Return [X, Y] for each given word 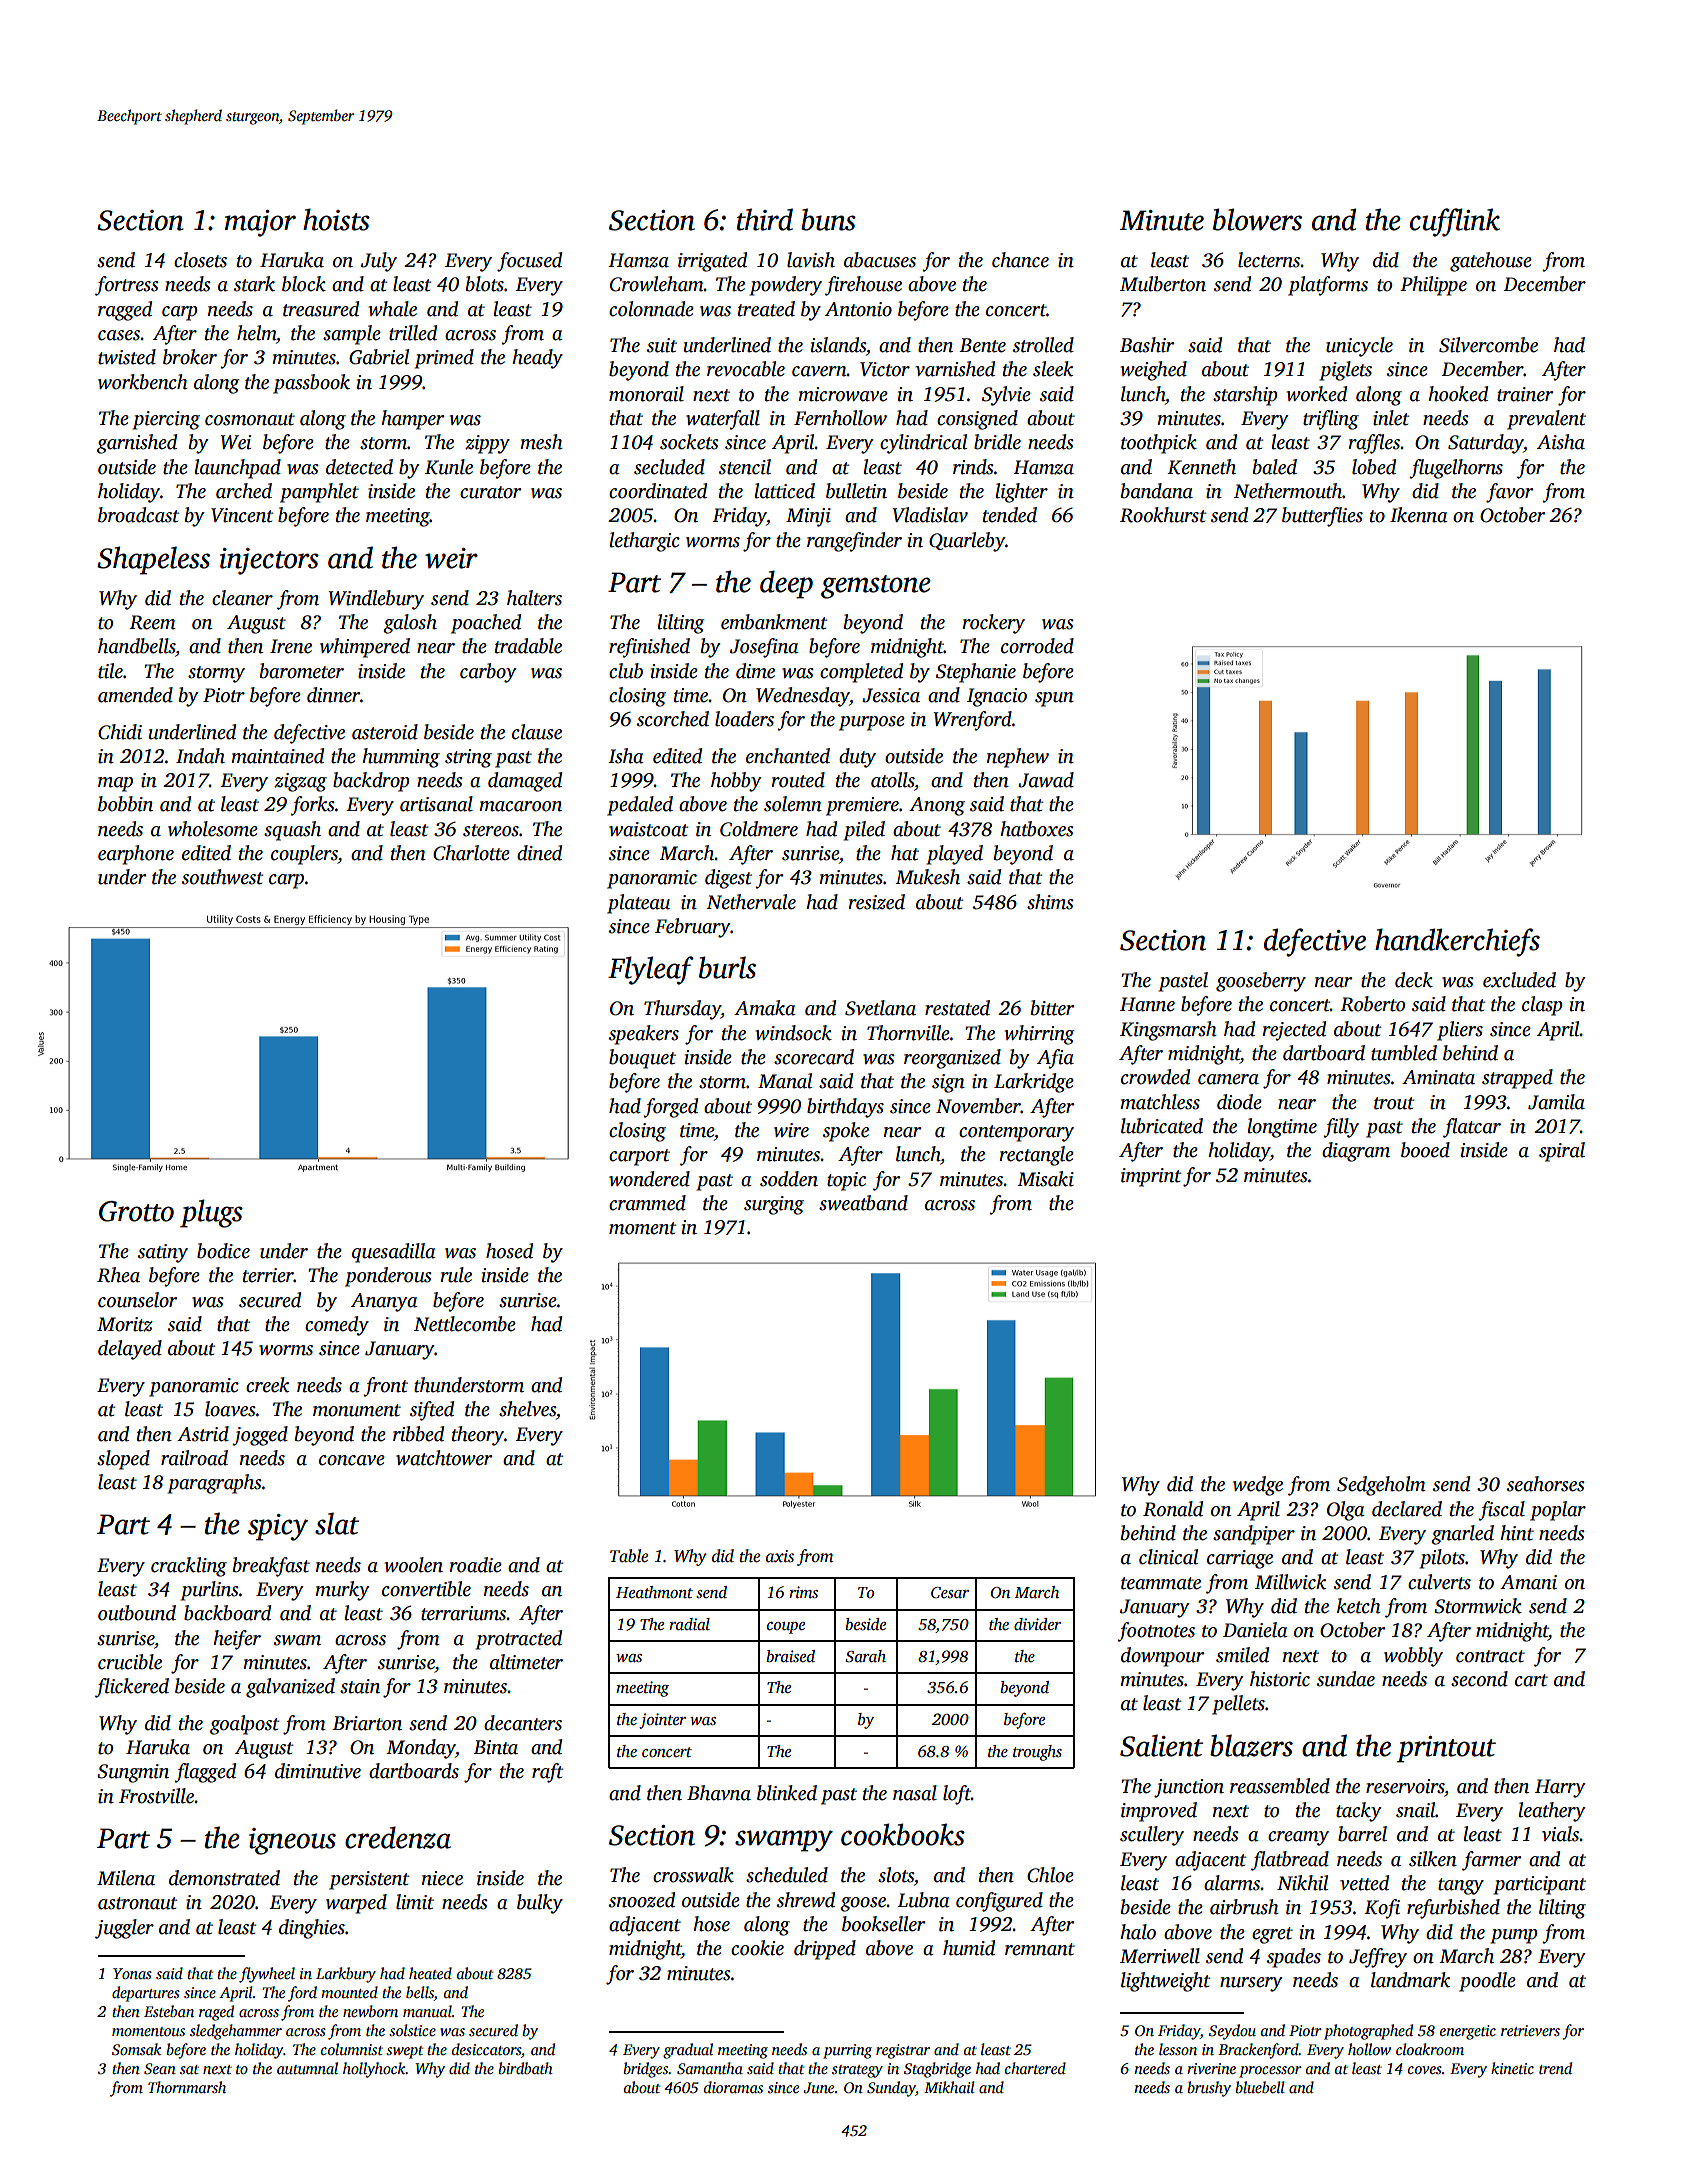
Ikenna [1419, 515]
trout [1394, 1103]
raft [547, 1773]
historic [1280, 1679]
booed [1425, 1150]
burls [727, 967]
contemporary [1016, 1133]
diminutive [318, 1771]
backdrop [371, 782]
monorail [646, 394]
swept [404, 2052]
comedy [337, 1326]
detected [359, 467]
